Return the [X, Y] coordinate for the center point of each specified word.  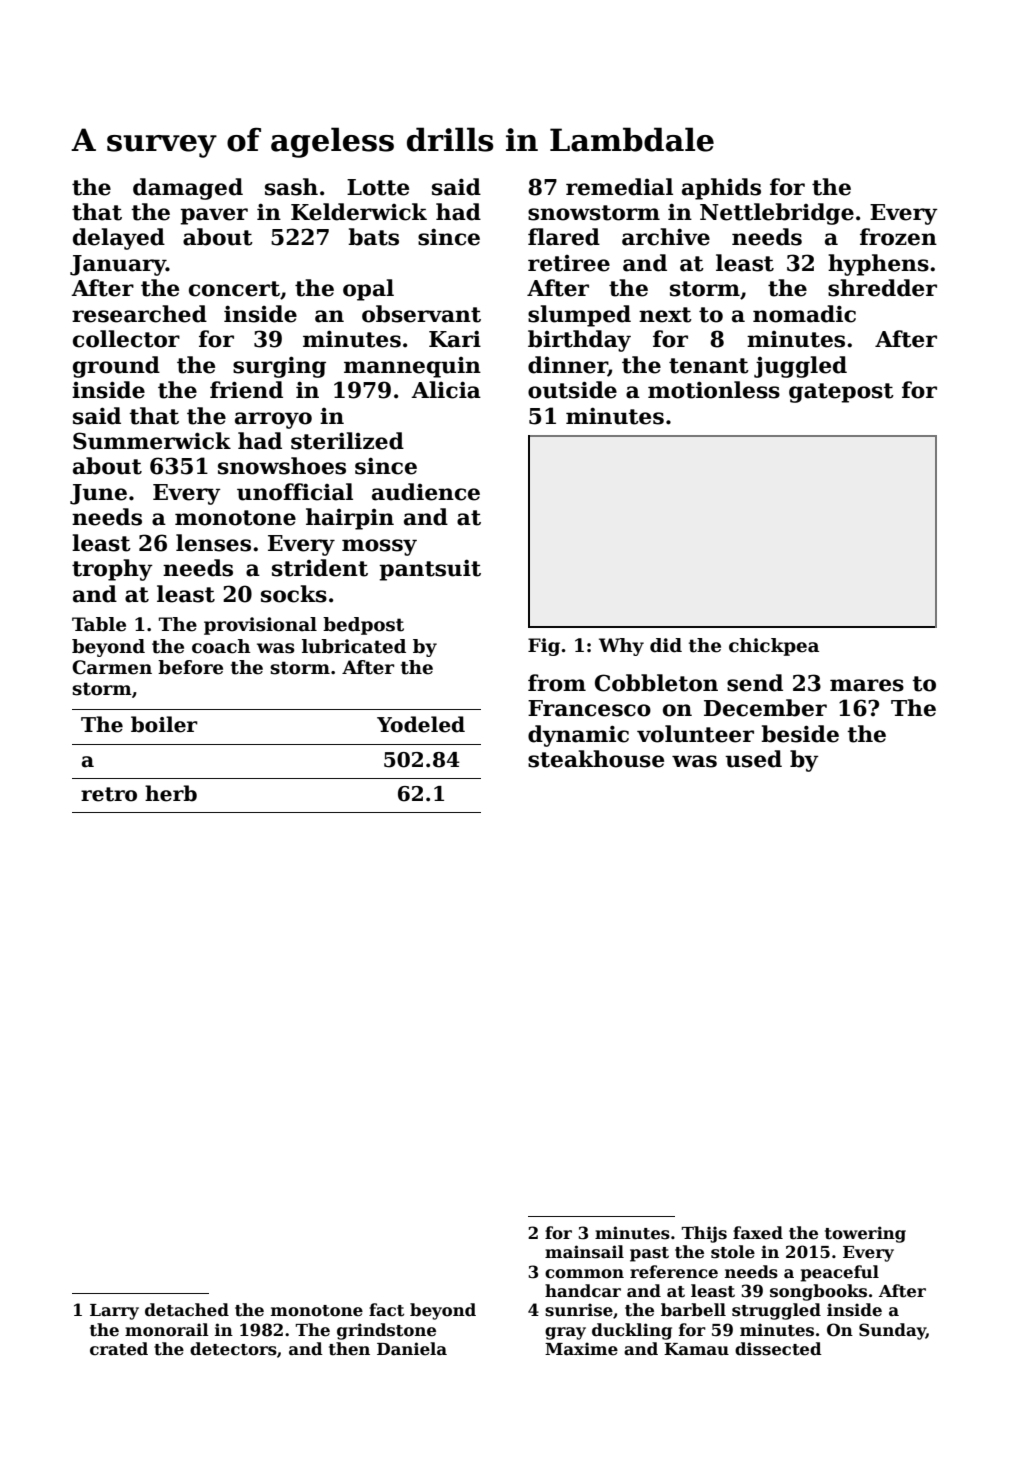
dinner [568, 365]
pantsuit [430, 570]
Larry [114, 1312]
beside [800, 734]
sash [291, 187]
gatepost [841, 393]
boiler [164, 724]
